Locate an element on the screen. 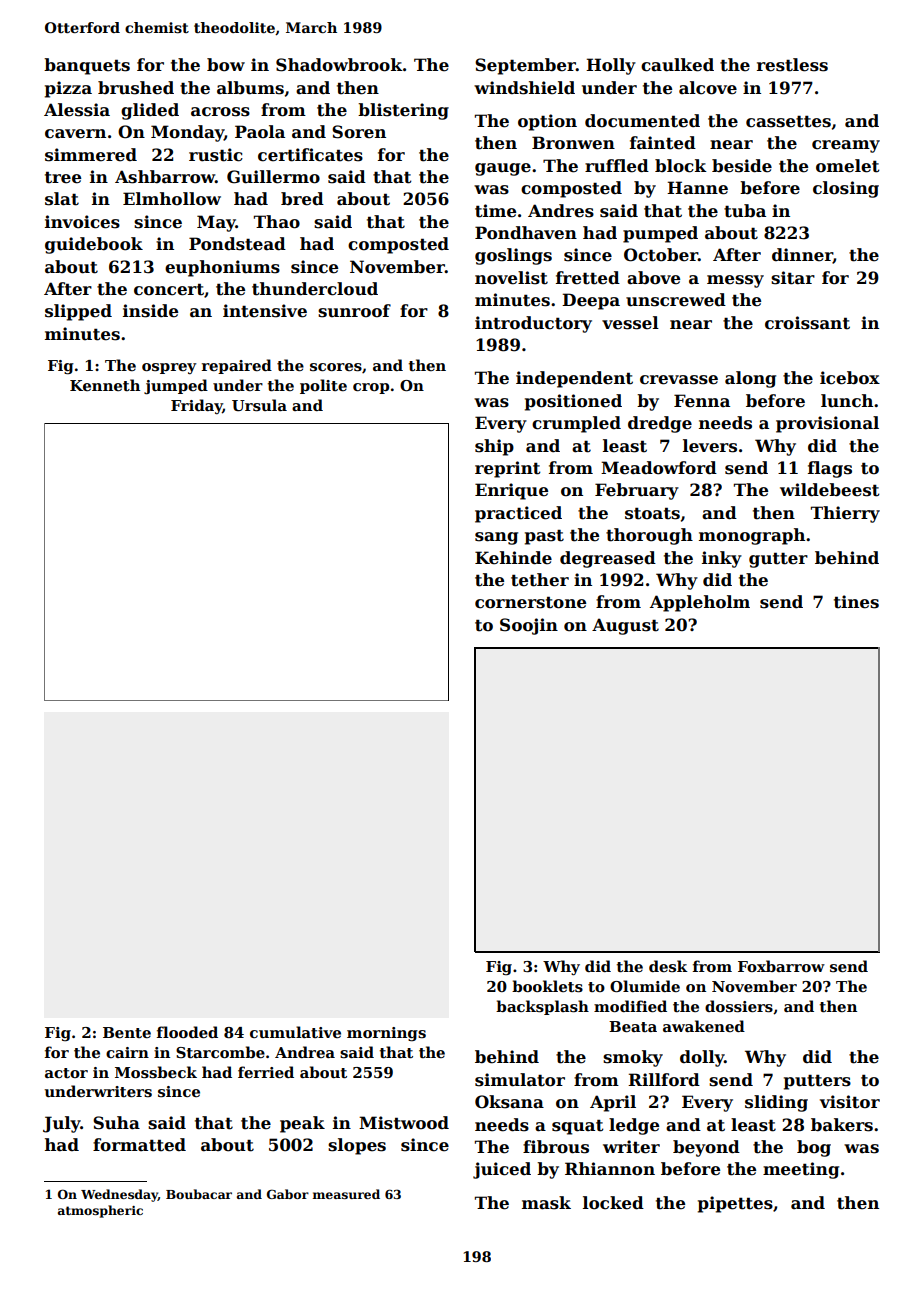 The height and width of the screenshot is (1308, 924). Soojin is located at coordinates (529, 626).
